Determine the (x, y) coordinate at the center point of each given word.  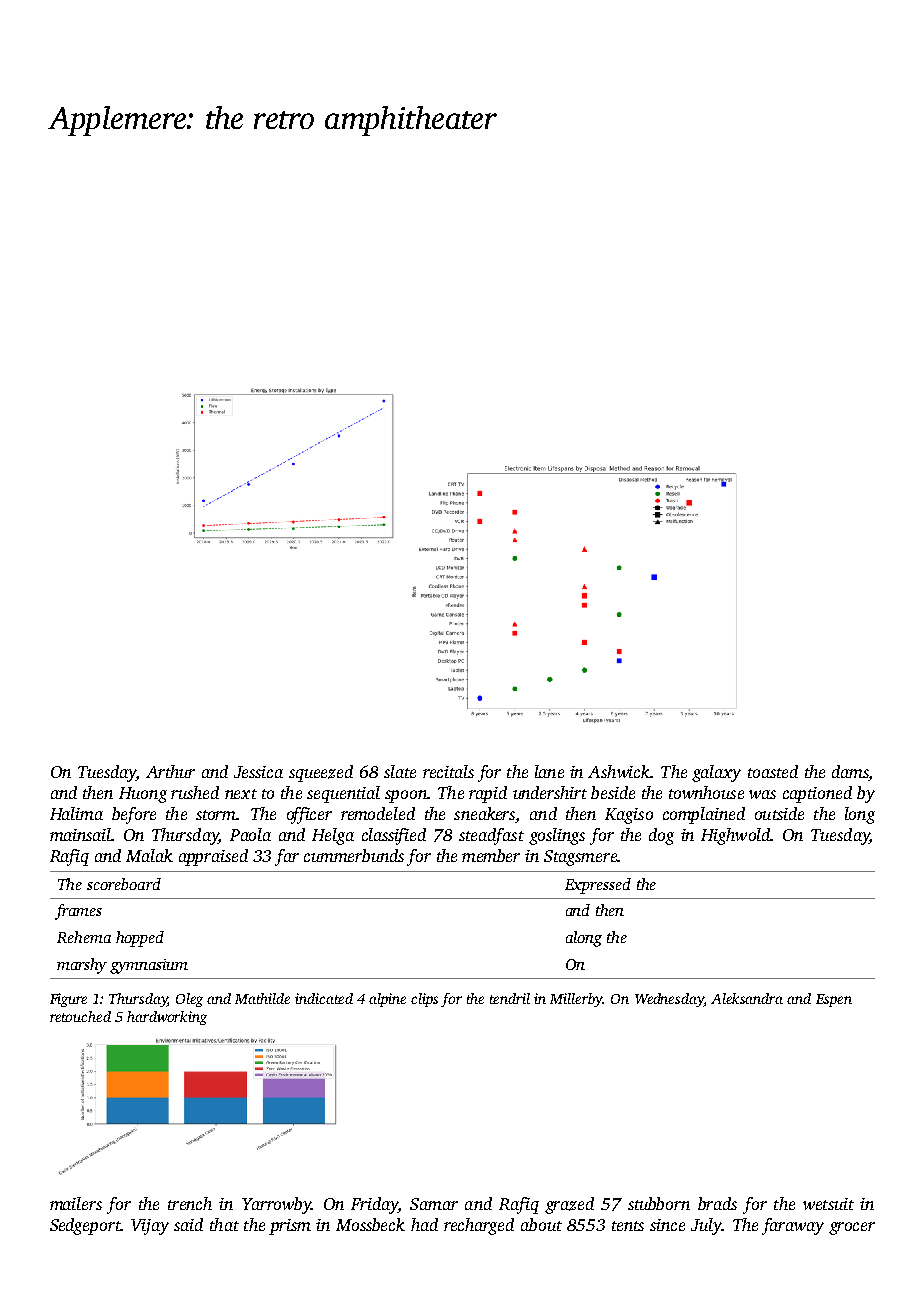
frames (78, 912)
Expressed (598, 886)
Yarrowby (276, 1205)
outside (779, 813)
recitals (448, 771)
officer (309, 815)
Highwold (735, 836)
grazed (569, 1205)
